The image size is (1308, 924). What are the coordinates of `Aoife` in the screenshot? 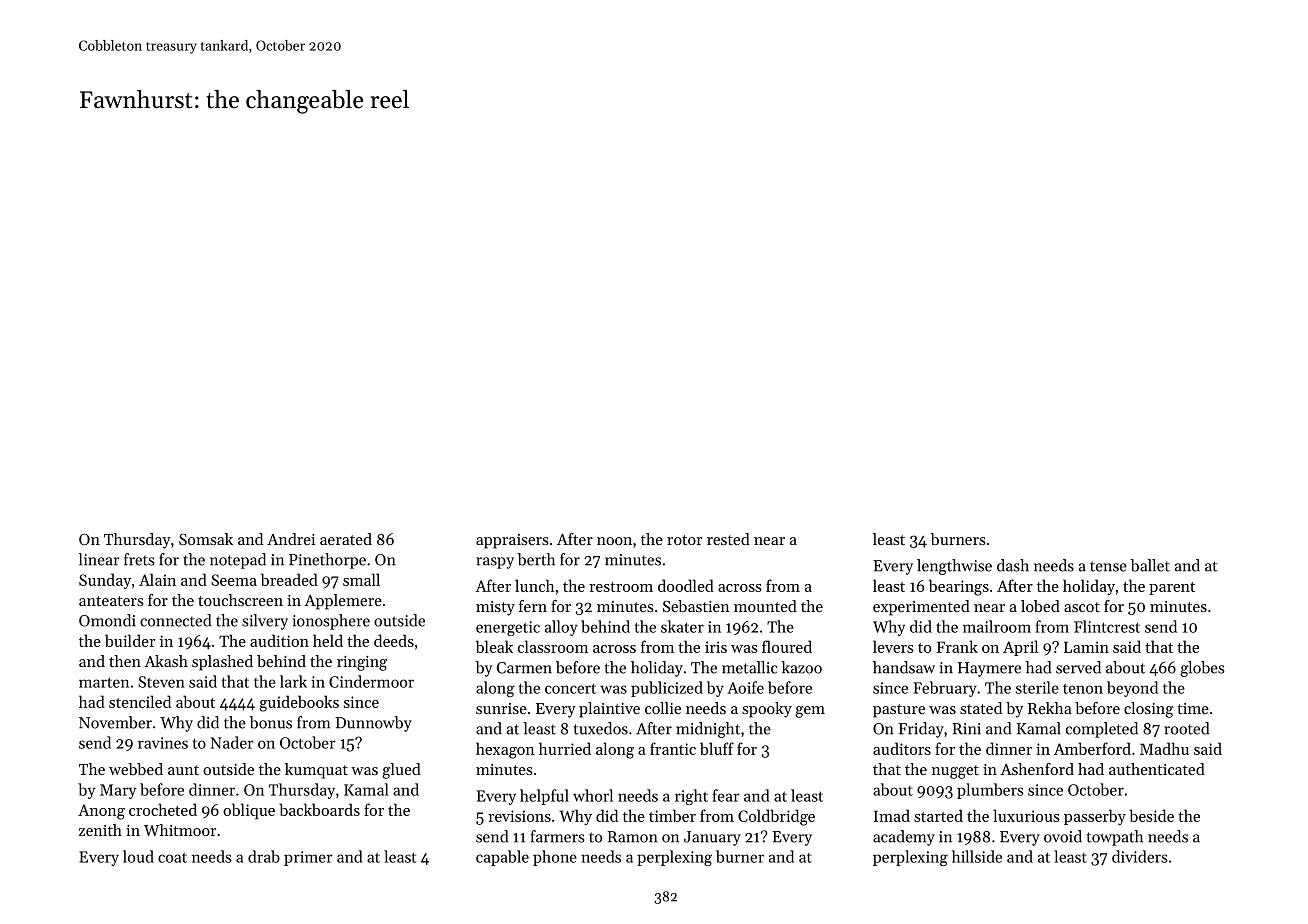 It's located at (745, 687).
